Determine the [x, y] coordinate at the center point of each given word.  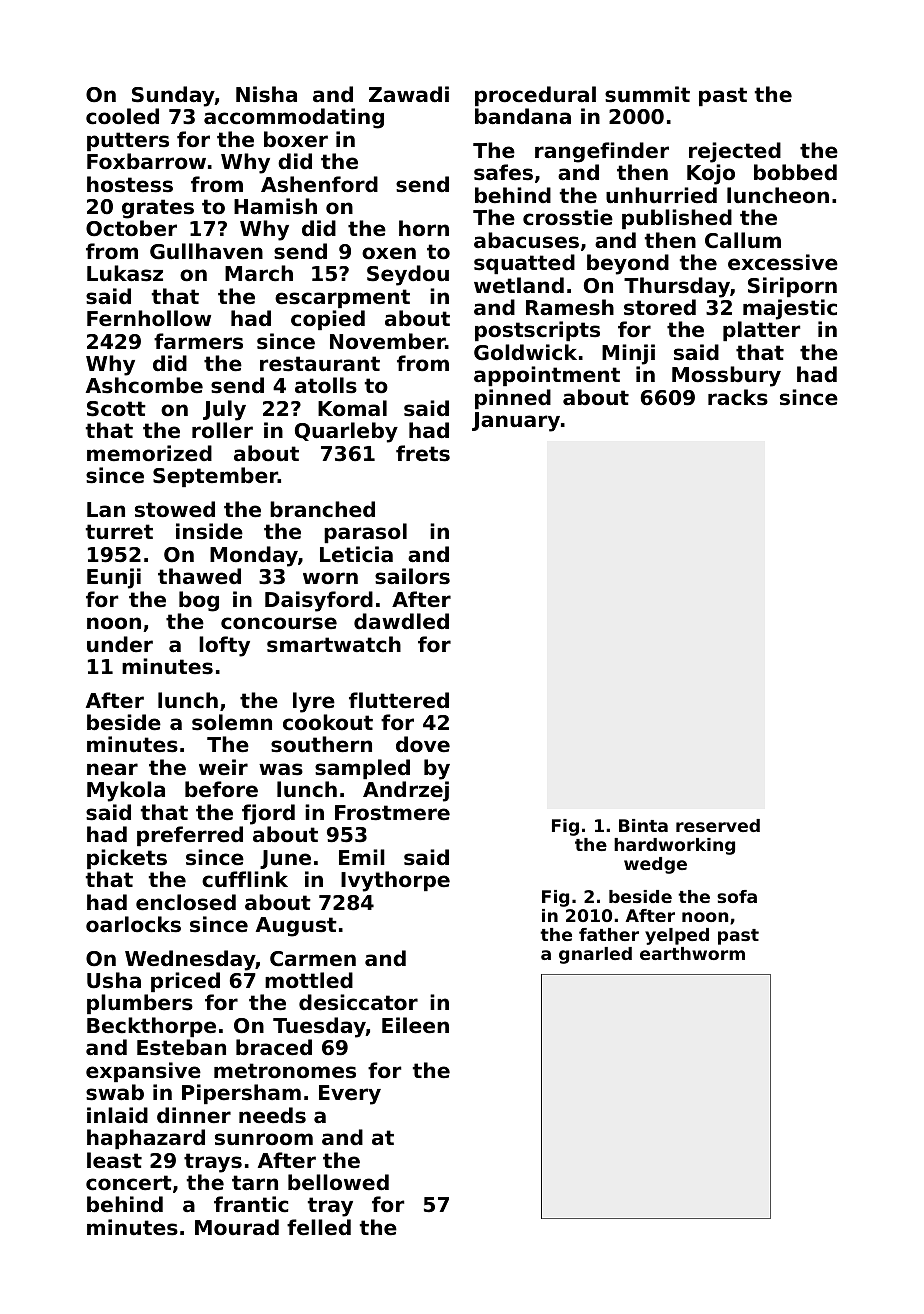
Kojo [711, 174]
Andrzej [406, 791]
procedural [535, 96]
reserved [718, 825]
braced [274, 1047]
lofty [224, 646]
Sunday [173, 96]
